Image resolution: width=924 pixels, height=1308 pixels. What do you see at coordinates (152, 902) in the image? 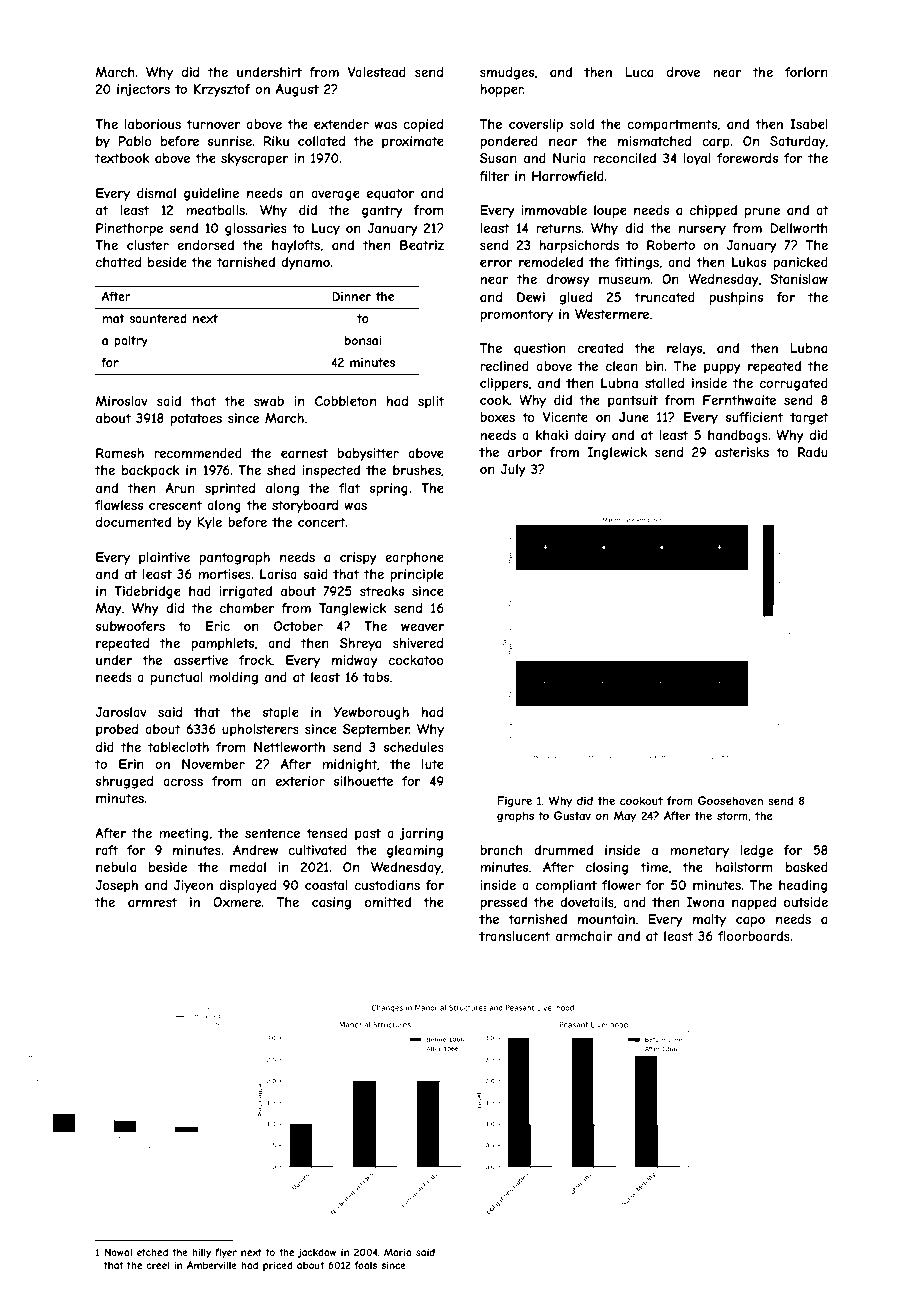
I see `armrest` at bounding box center [152, 902].
